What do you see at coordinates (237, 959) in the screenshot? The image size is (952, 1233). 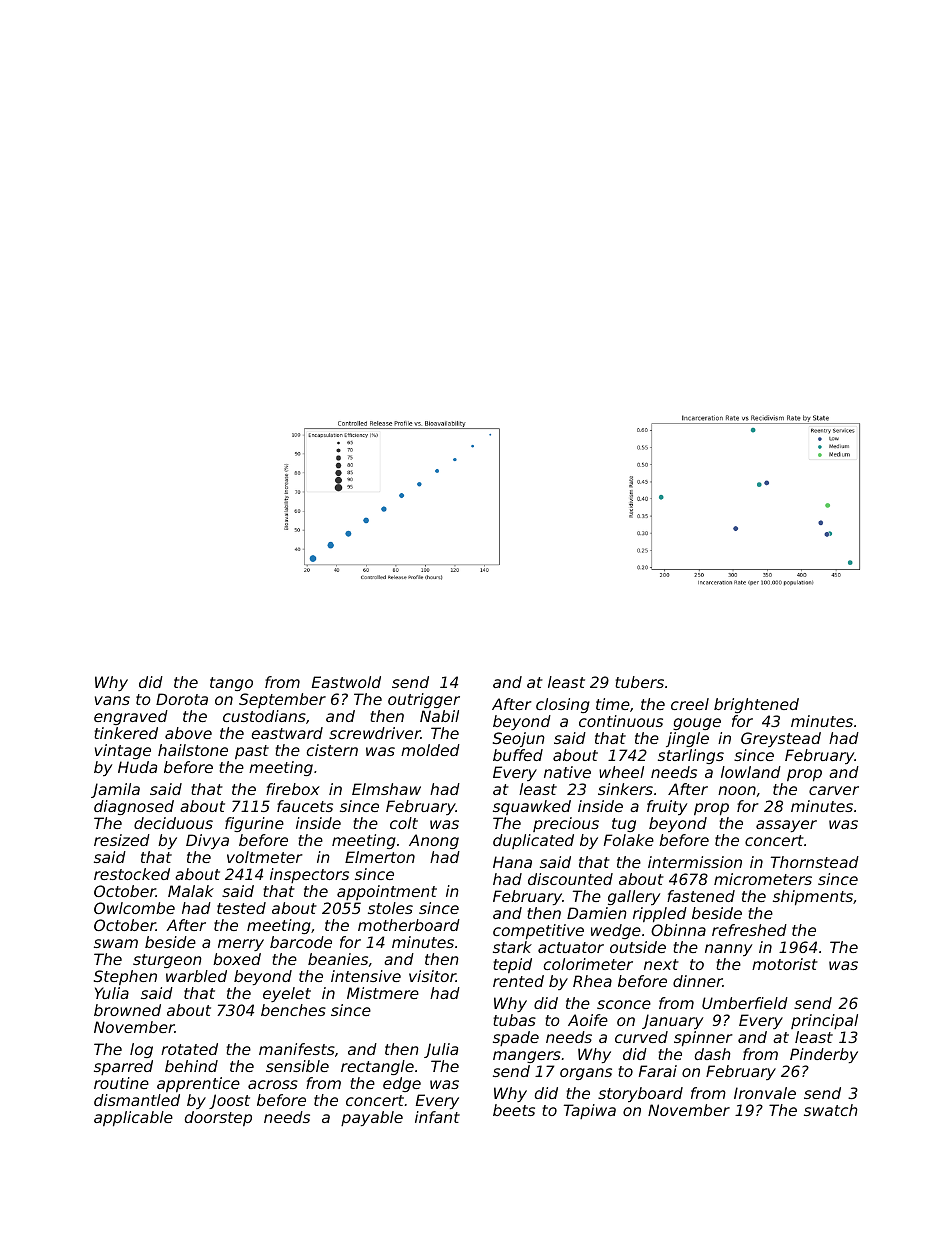 I see `boxed` at bounding box center [237, 959].
